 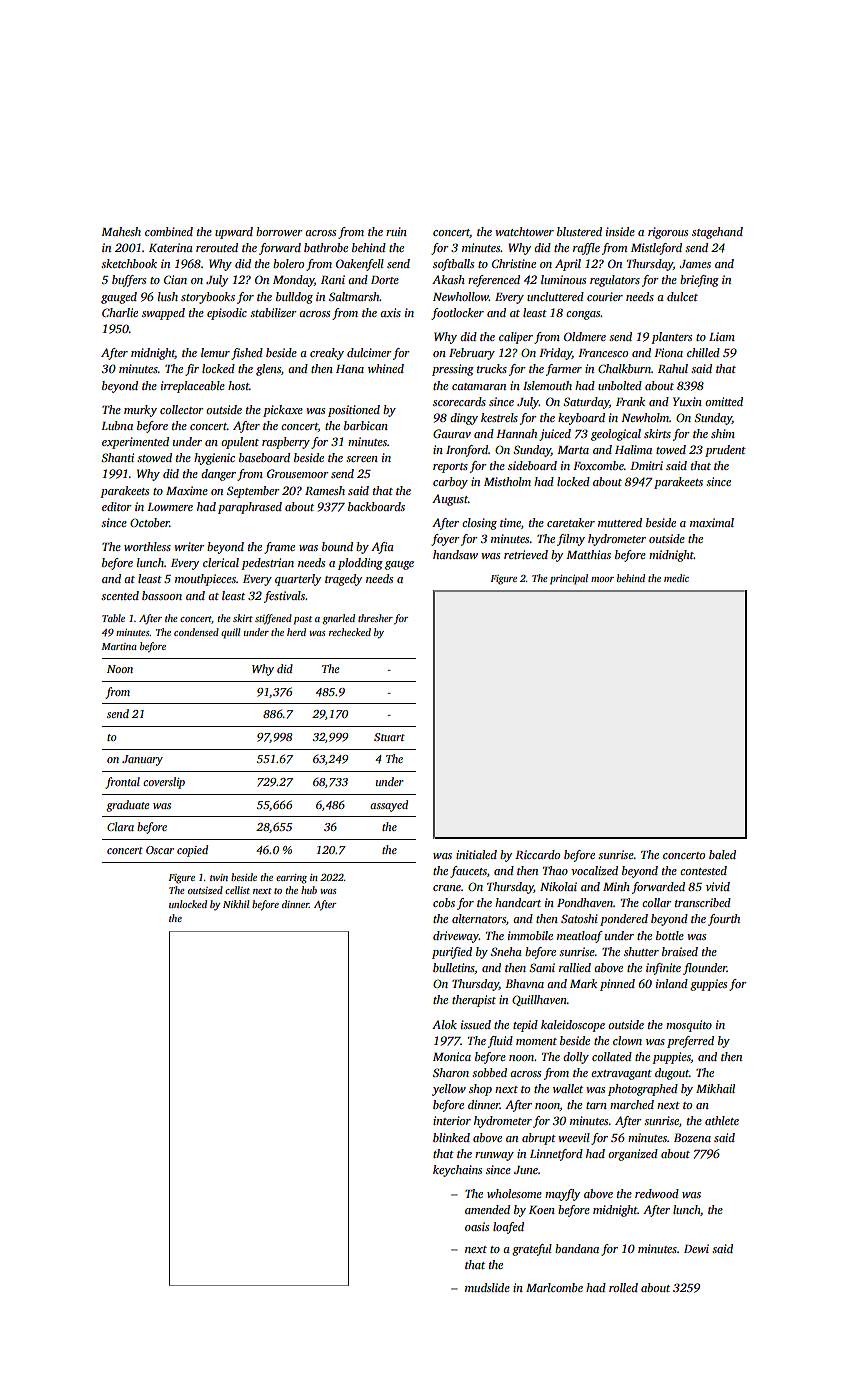 I want to click on outsized, so click(x=205, y=890).
